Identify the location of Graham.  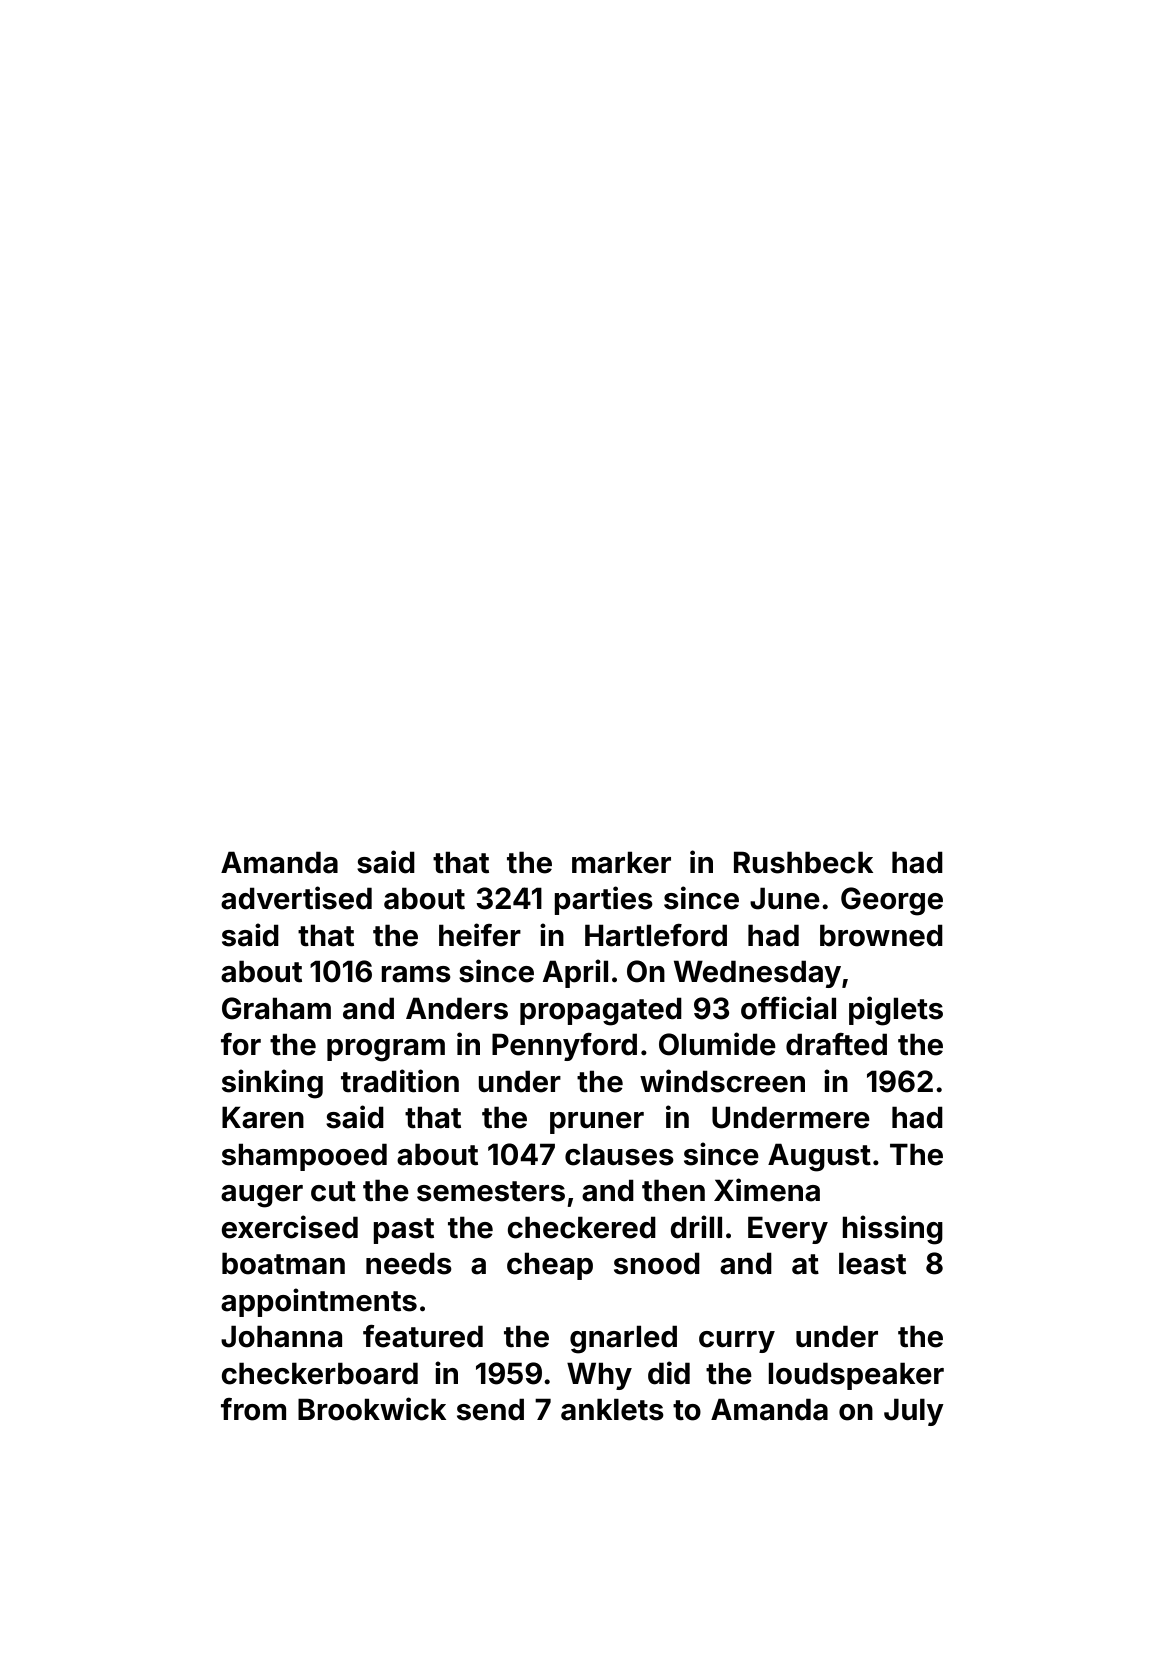
(276, 1008).
